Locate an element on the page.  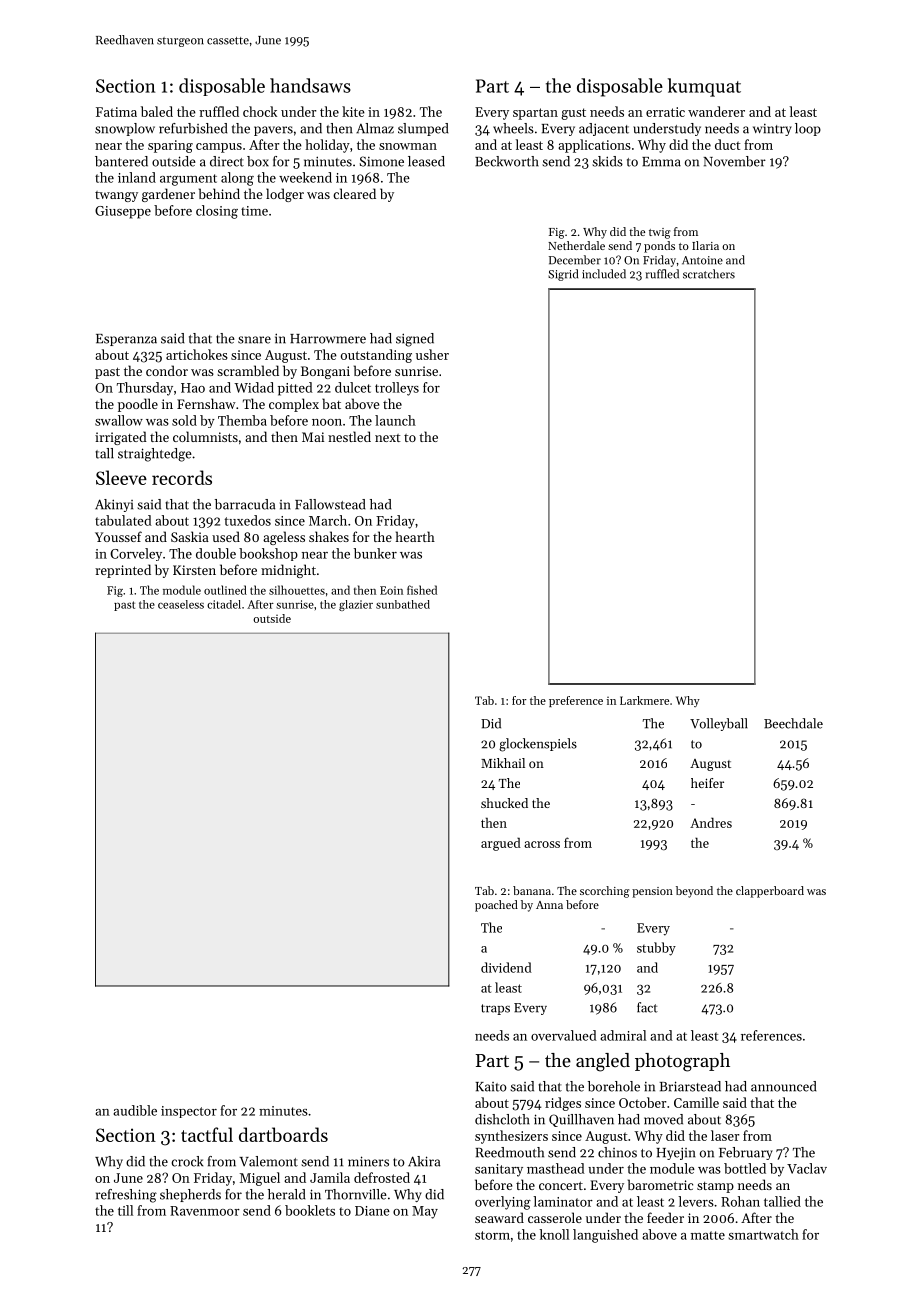
barracuda is located at coordinates (245, 504).
